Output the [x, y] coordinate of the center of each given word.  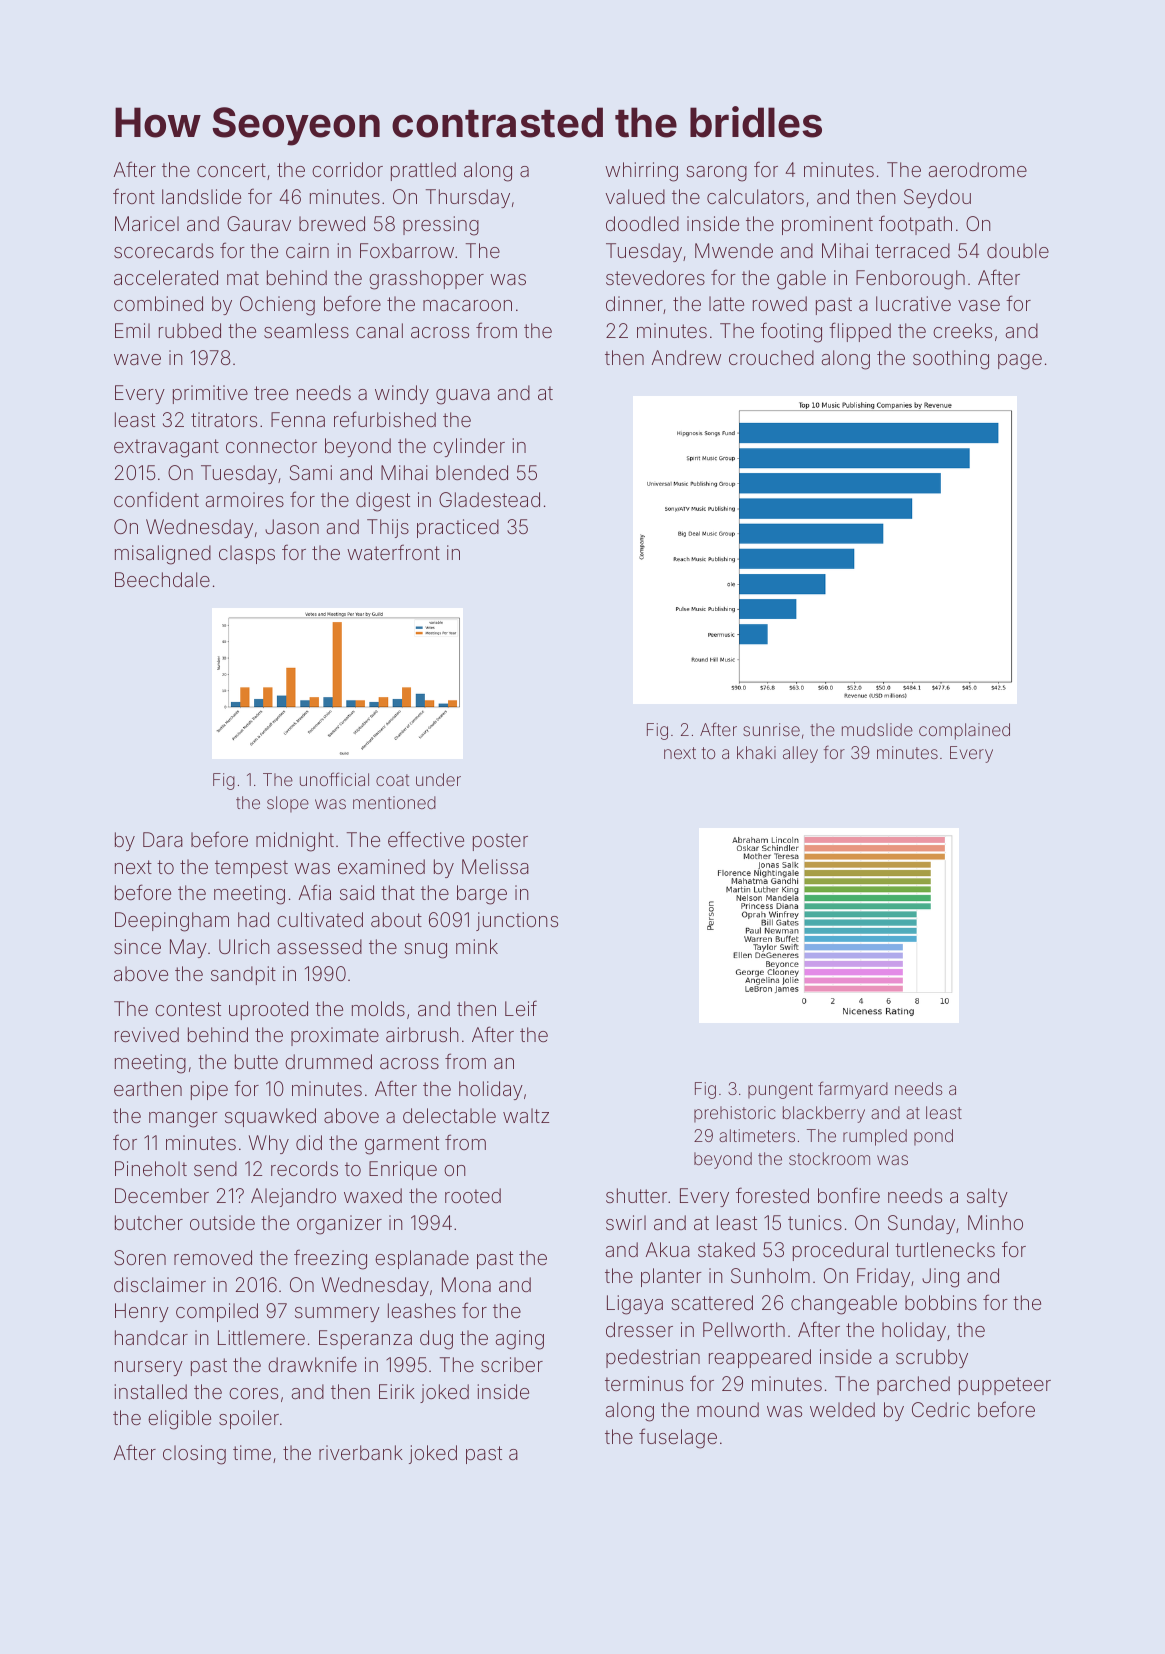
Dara [163, 839]
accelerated [166, 277]
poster [500, 842]
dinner [634, 303]
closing [194, 1455]
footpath [915, 225]
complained [964, 731]
